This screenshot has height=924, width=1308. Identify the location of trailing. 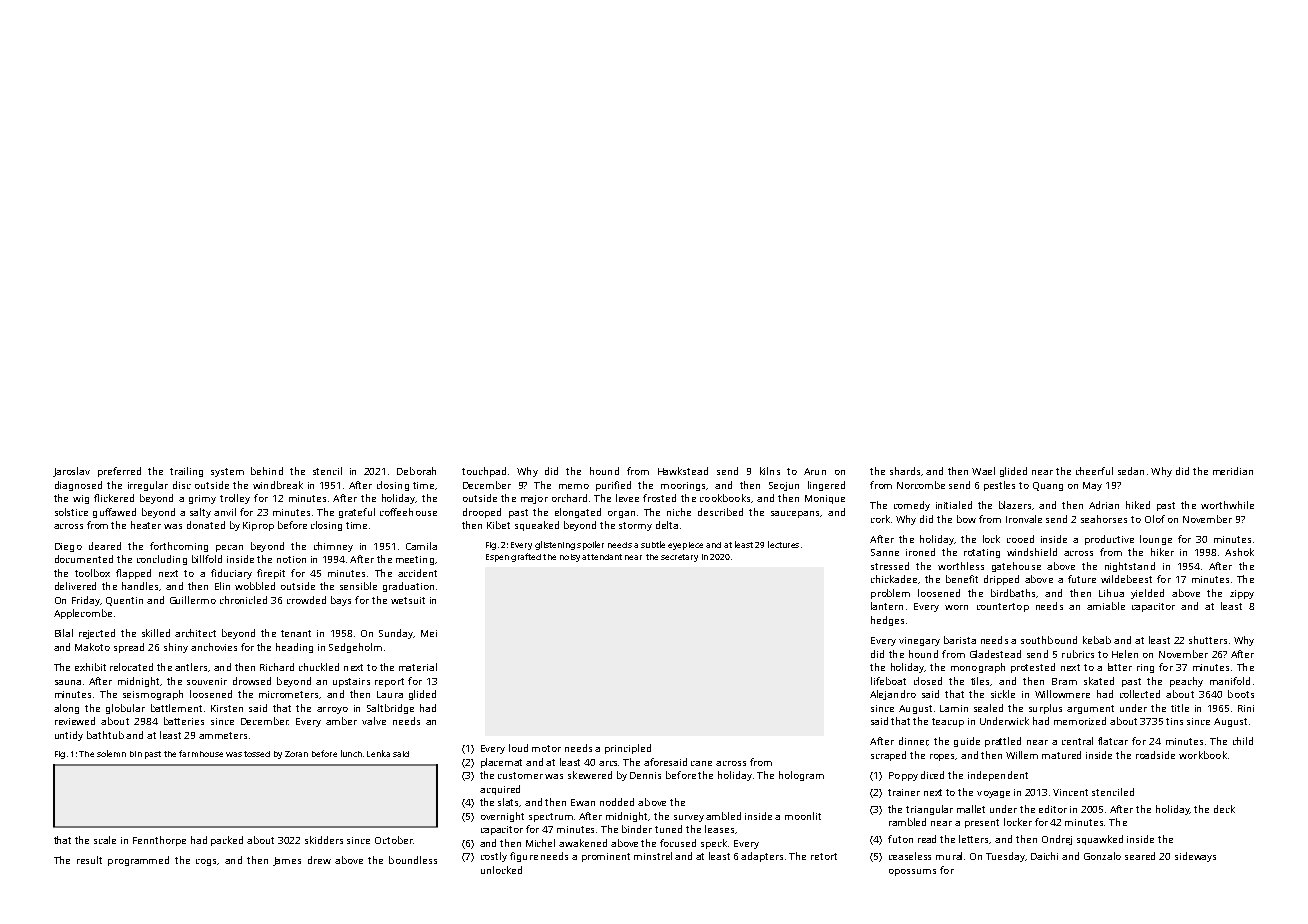
(186, 472).
